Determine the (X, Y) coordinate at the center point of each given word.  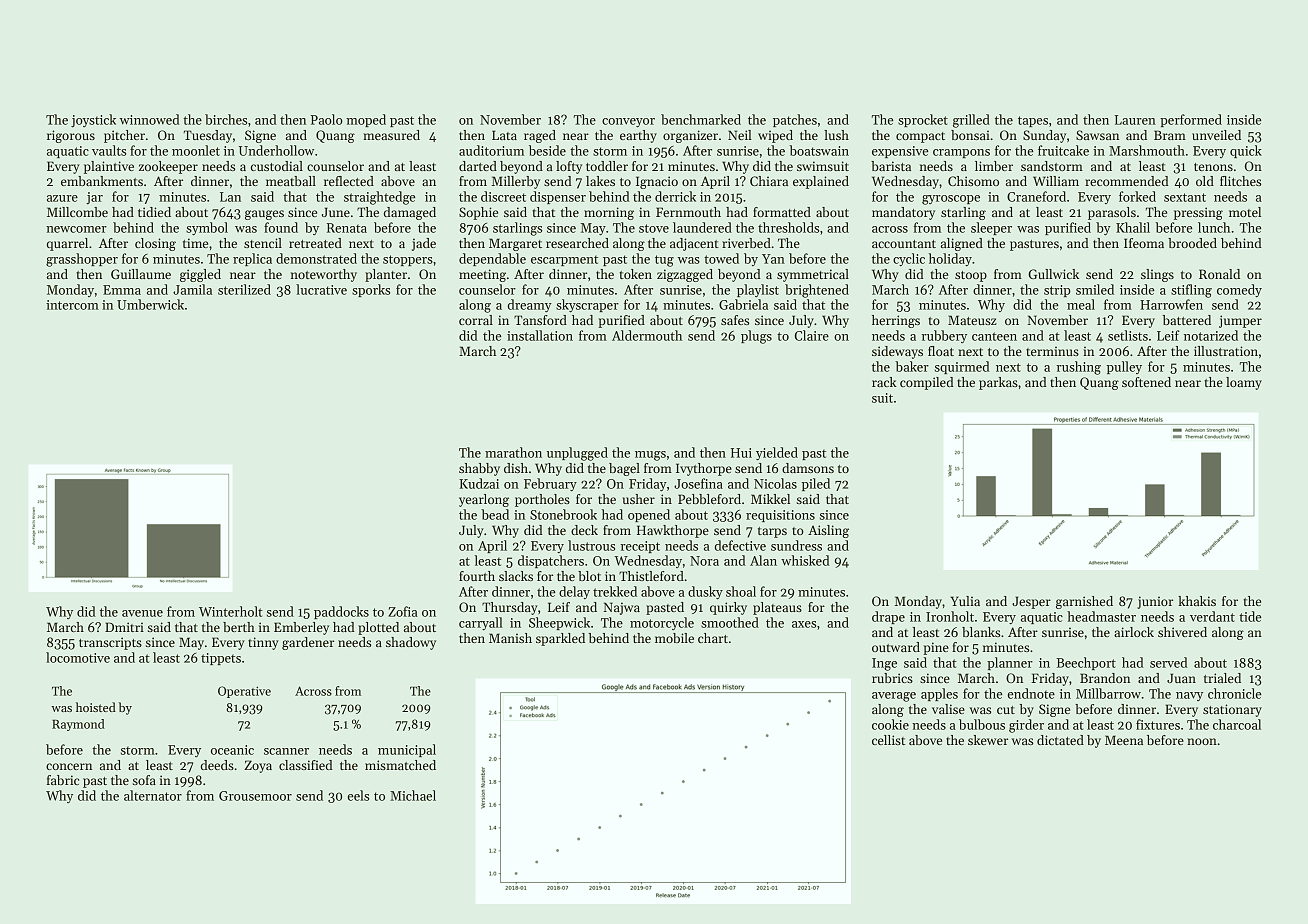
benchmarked (701, 119)
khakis (1197, 601)
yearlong (484, 500)
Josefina (698, 483)
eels (358, 795)
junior (1155, 602)
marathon (513, 452)
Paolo (327, 119)
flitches (1240, 181)
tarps (772, 532)
